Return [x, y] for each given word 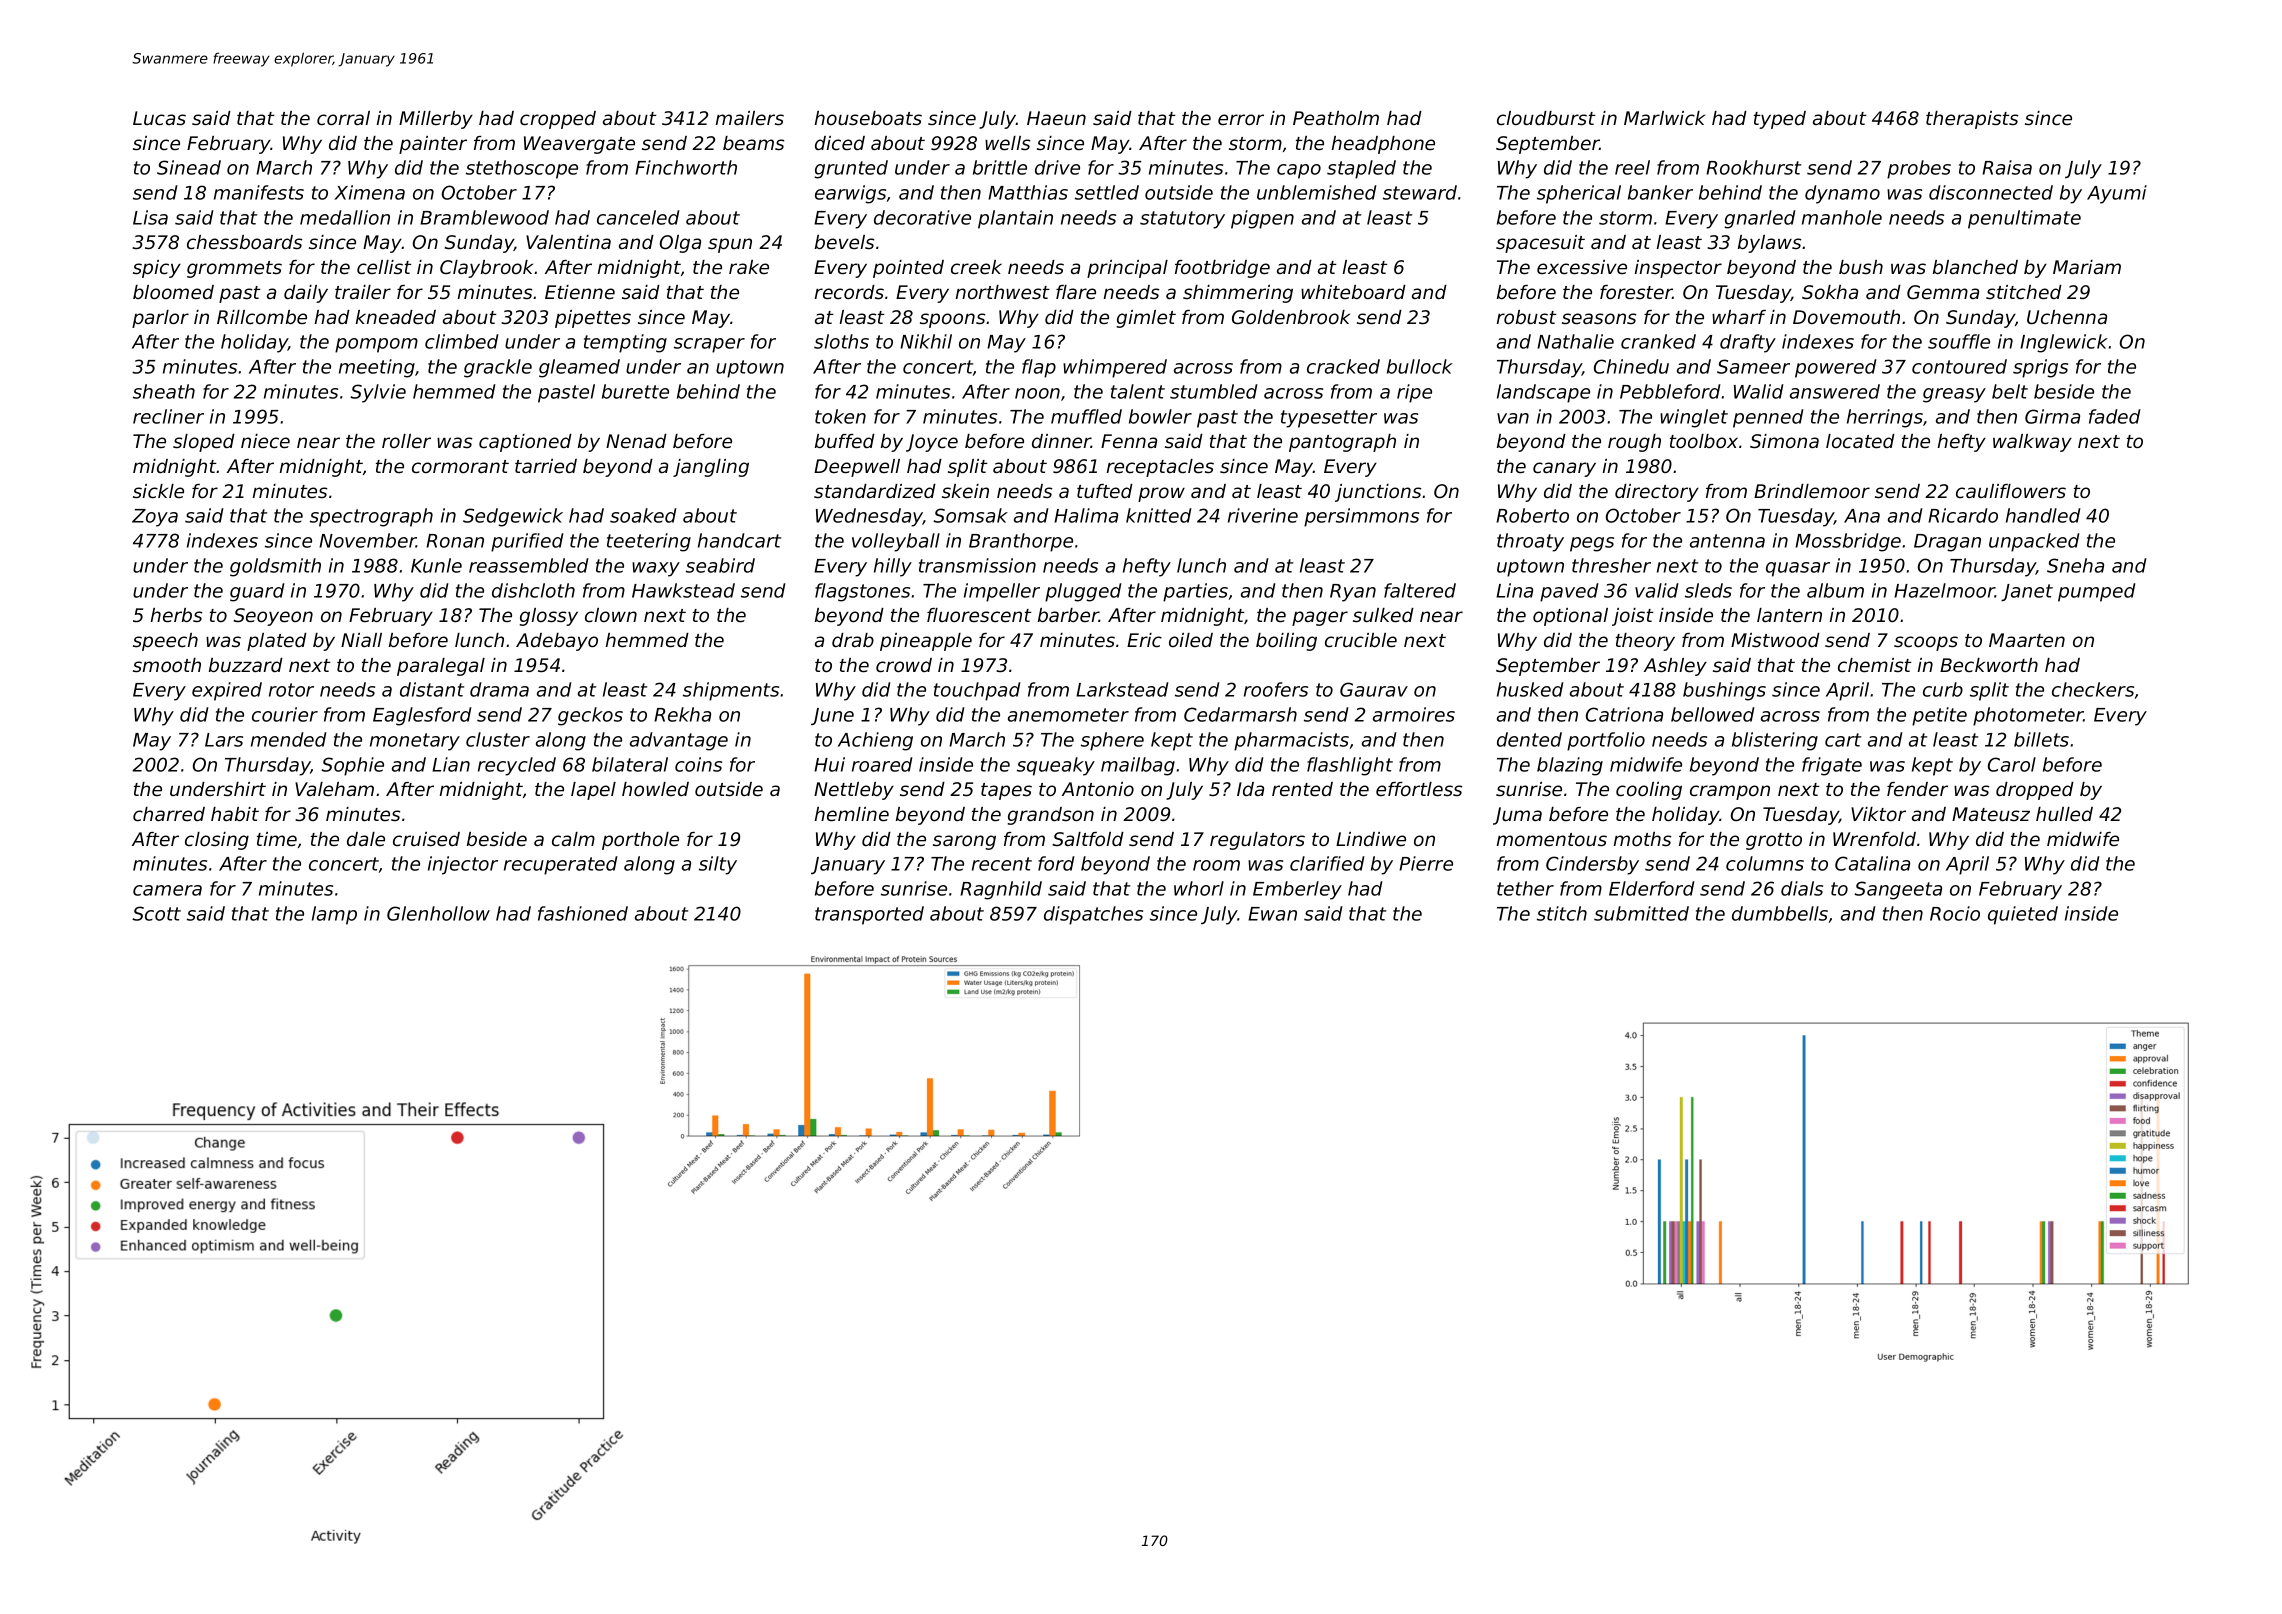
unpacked [2034, 542]
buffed [845, 441]
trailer [363, 292]
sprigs [2040, 368]
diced [840, 143]
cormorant [460, 466]
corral [343, 118]
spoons [952, 320]
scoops [1926, 643]
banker [1660, 192]
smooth [167, 665]
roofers [1276, 689]
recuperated [561, 865]
